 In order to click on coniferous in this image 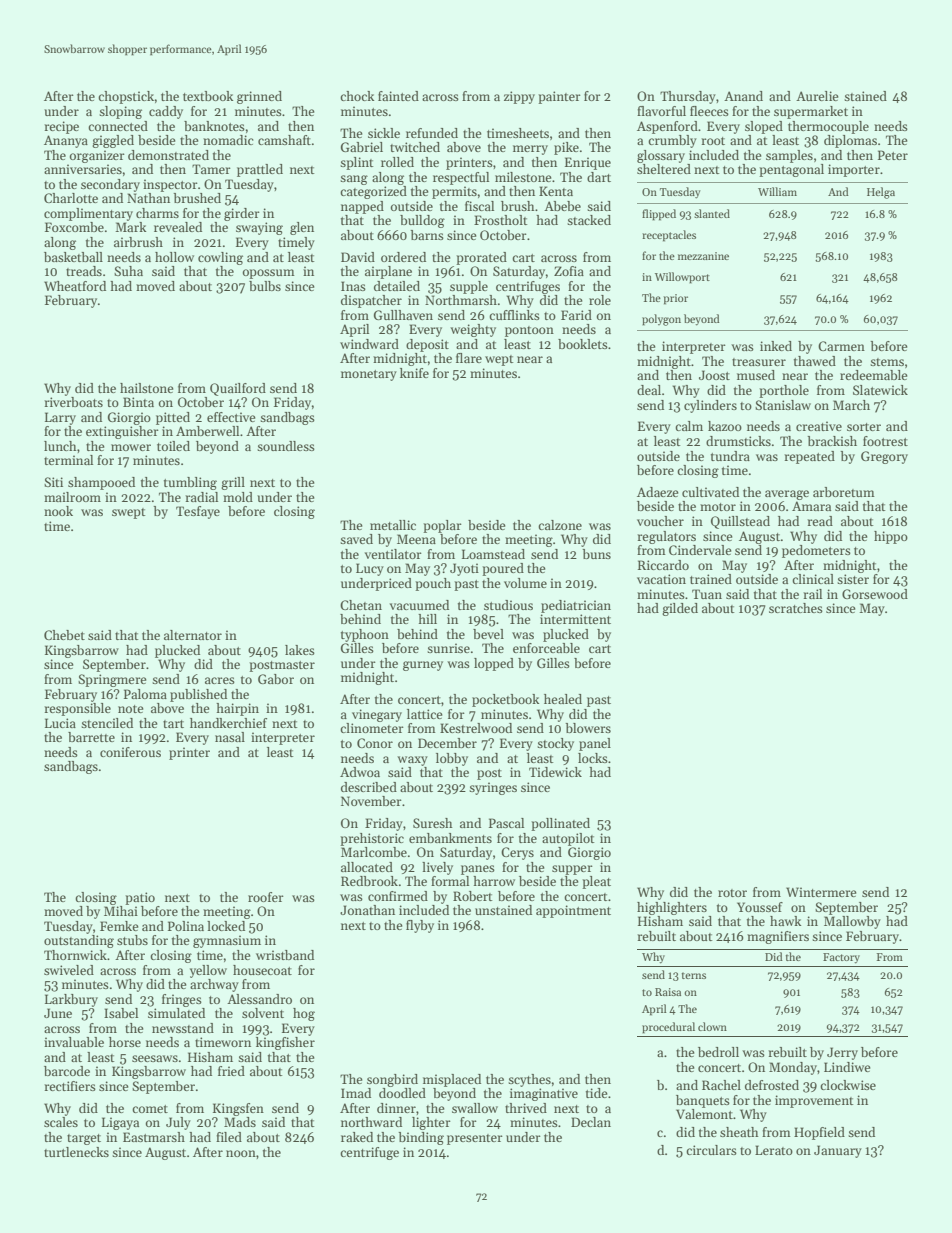, I will do `click(130, 752)`.
